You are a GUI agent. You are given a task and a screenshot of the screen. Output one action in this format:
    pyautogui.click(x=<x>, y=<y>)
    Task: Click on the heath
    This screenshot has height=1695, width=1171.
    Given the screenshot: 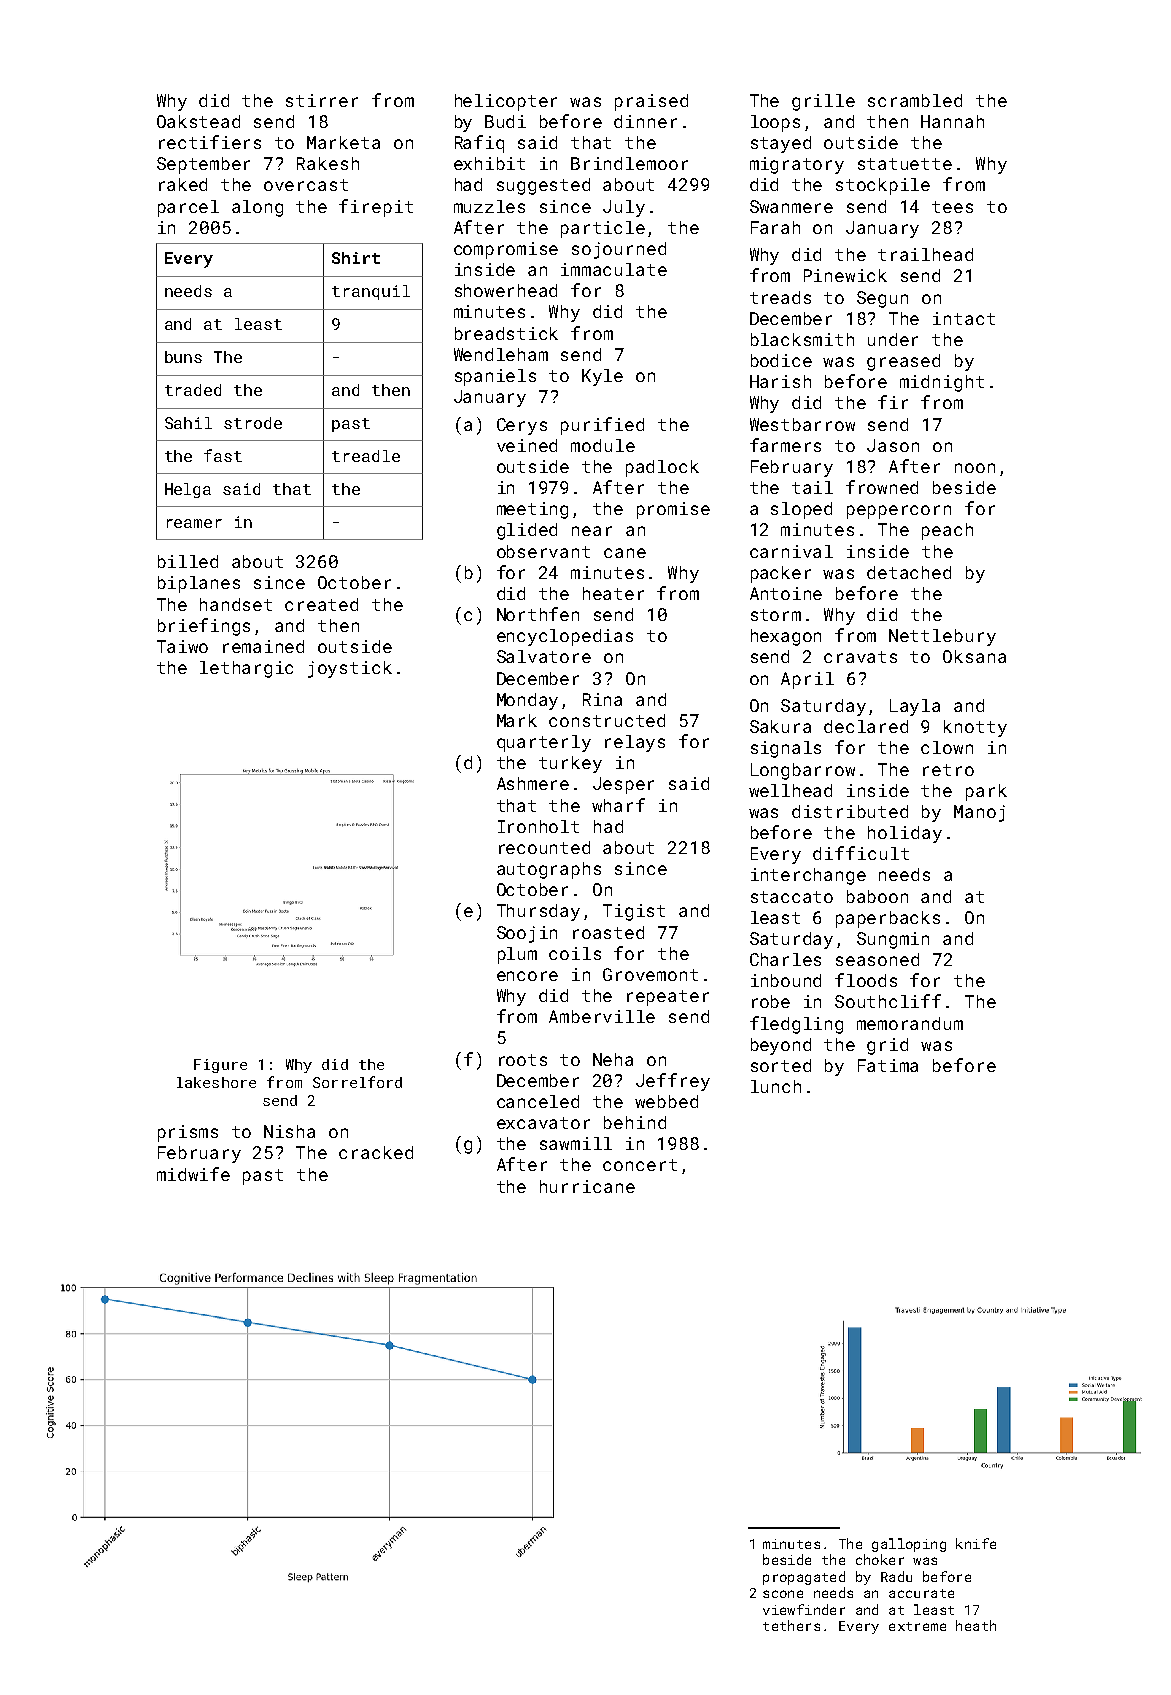 What is the action you would take?
    pyautogui.click(x=976, y=1625)
